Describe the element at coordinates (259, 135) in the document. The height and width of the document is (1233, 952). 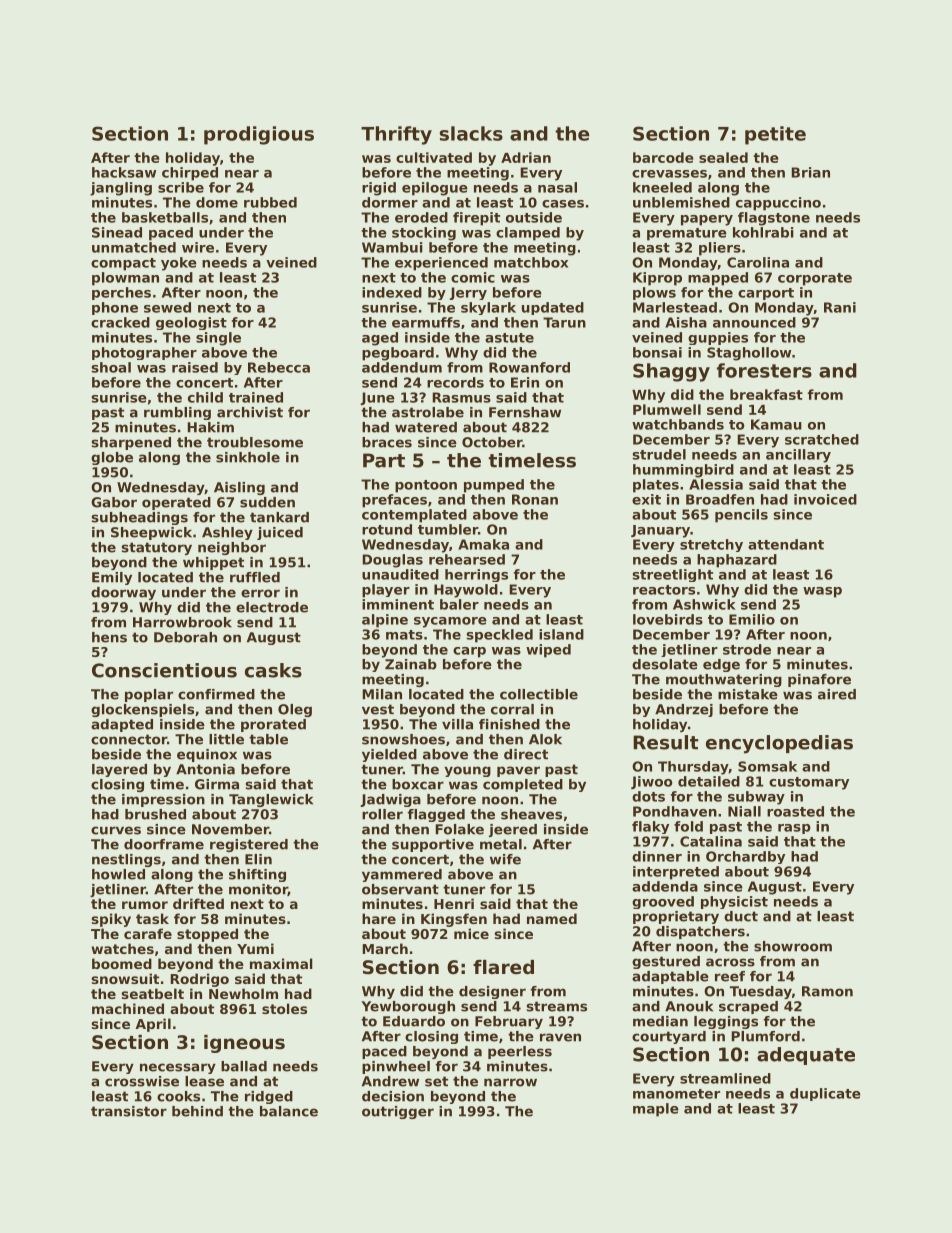
I see `prodigious` at that location.
